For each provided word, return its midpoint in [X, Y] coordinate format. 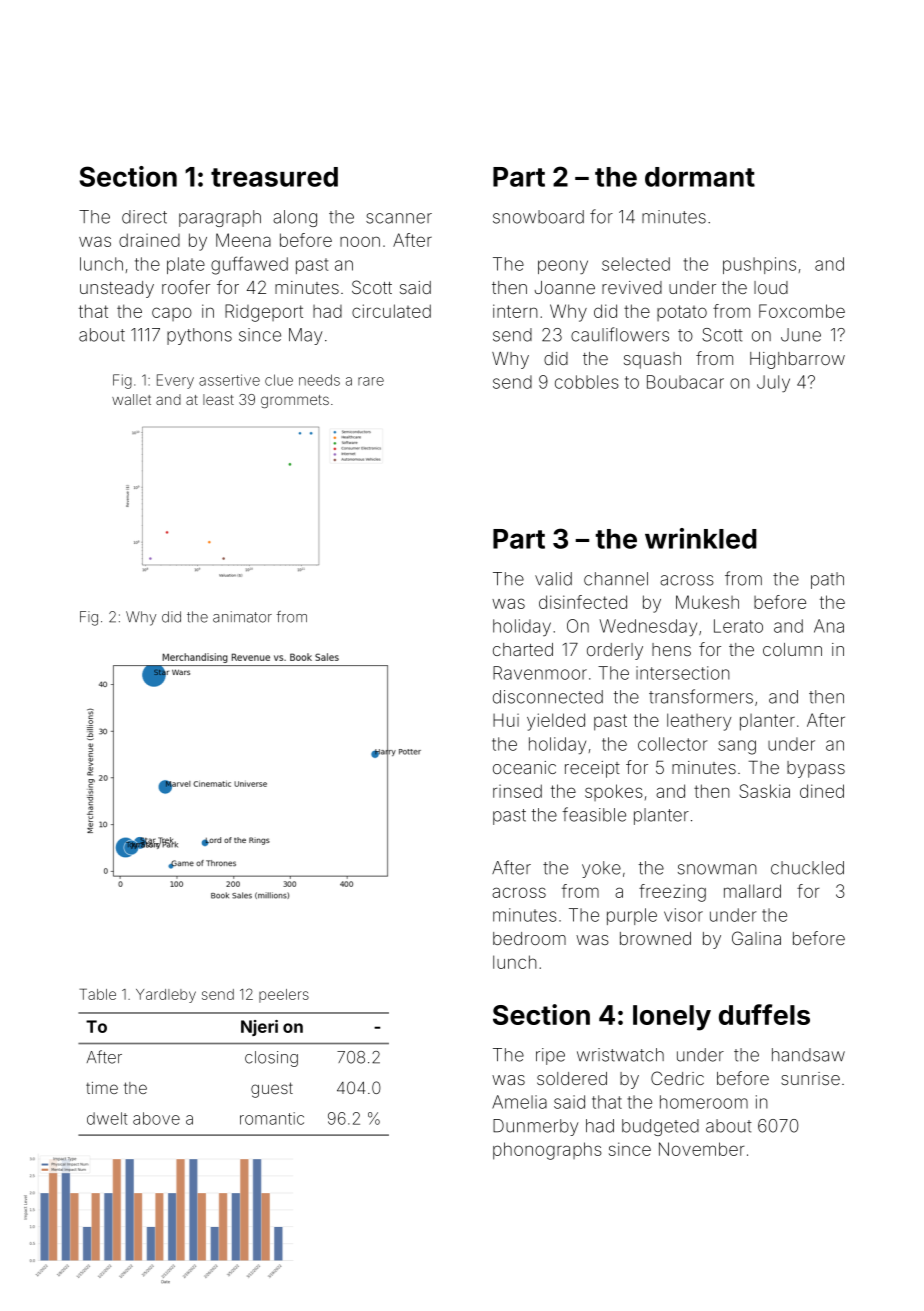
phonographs [547, 1151]
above [156, 1118]
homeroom [704, 1102]
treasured [274, 177]
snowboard [538, 217]
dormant [700, 177]
